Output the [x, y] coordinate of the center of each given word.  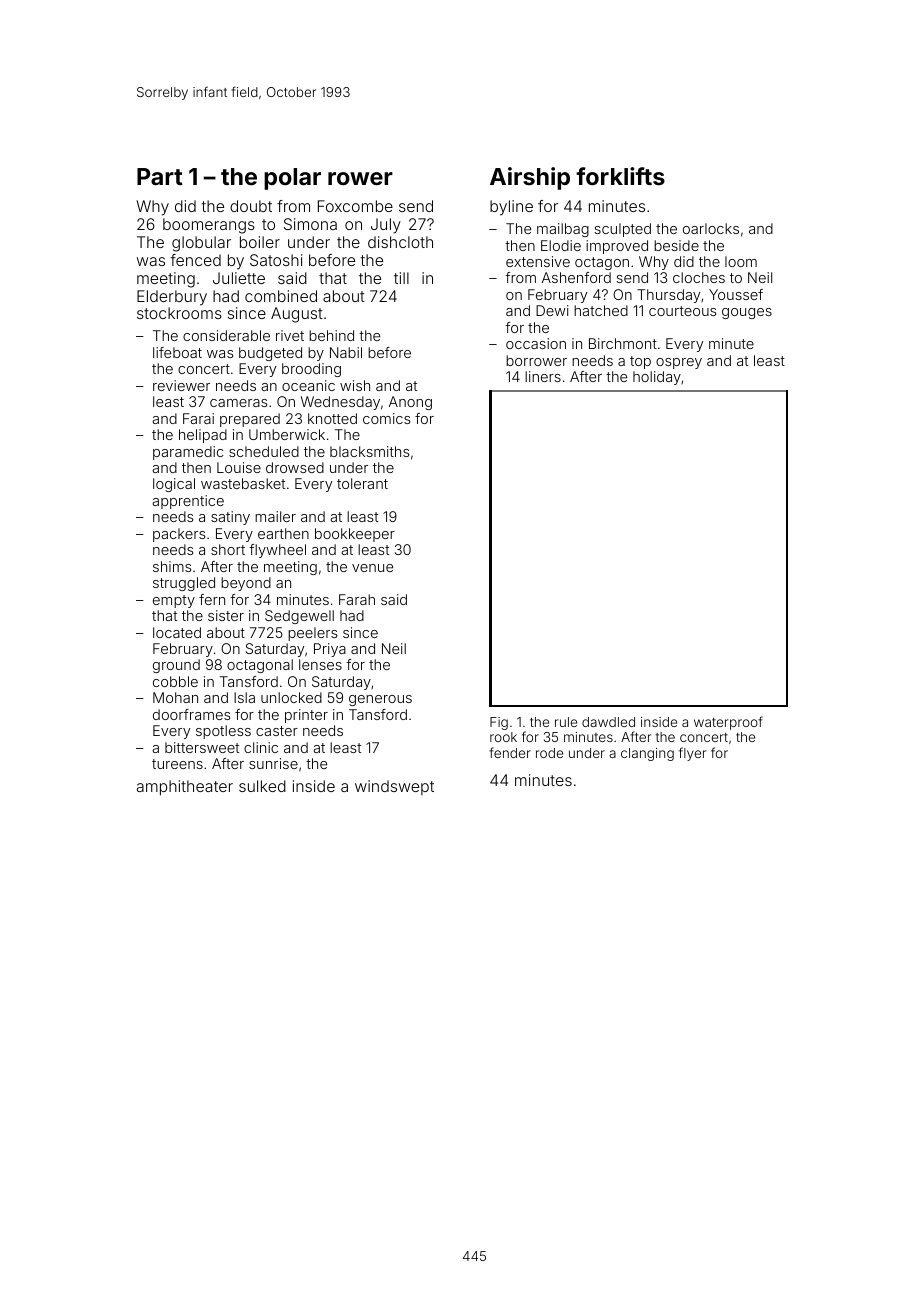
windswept [394, 787]
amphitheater [185, 787]
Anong [410, 403]
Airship [530, 178]
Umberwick [287, 434]
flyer [692, 754]
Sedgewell [299, 617]
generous [380, 700]
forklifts [620, 176]
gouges [747, 313]
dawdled [608, 722]
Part [160, 176]
